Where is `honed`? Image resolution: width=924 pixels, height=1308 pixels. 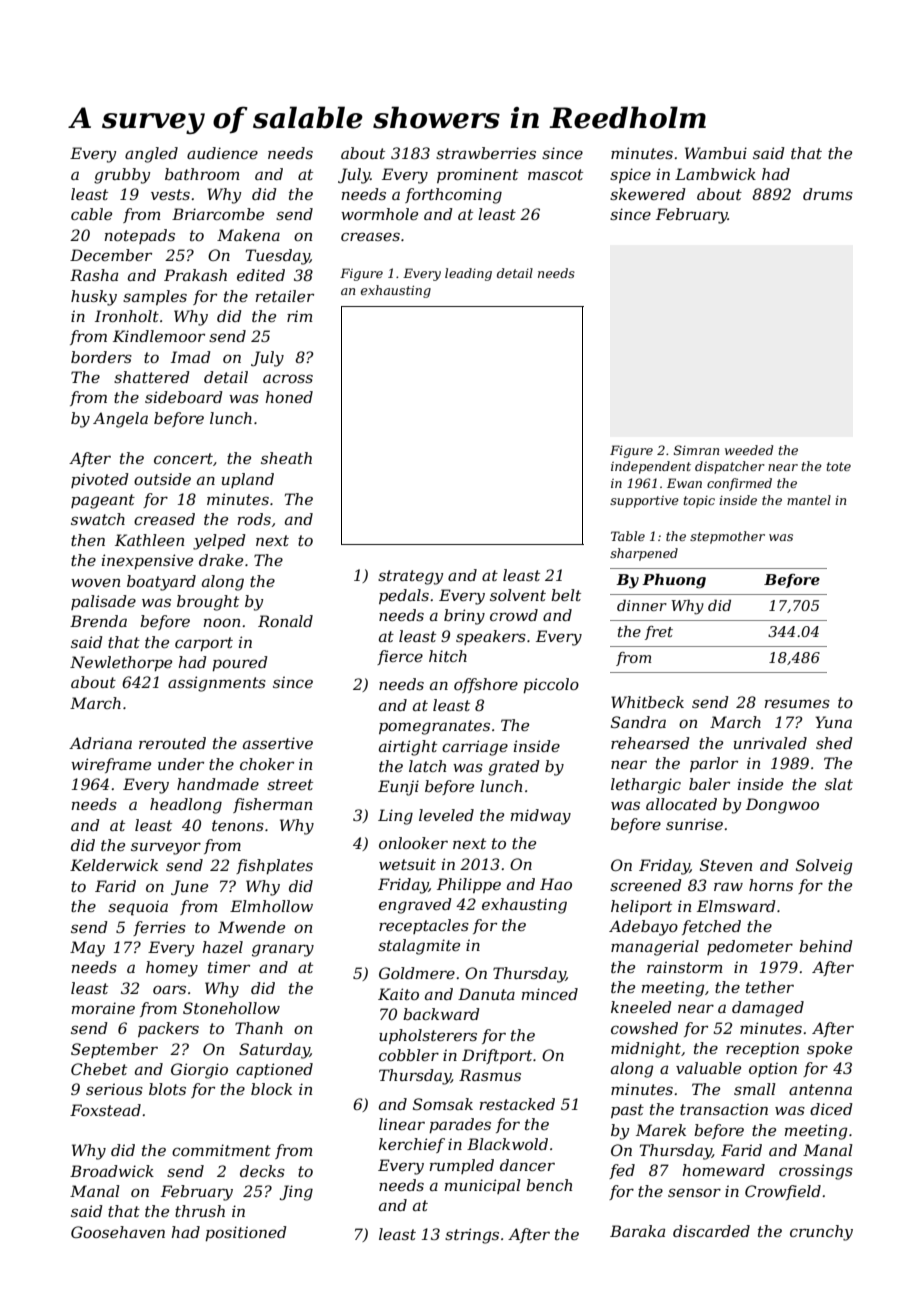 honed is located at coordinates (289, 397).
